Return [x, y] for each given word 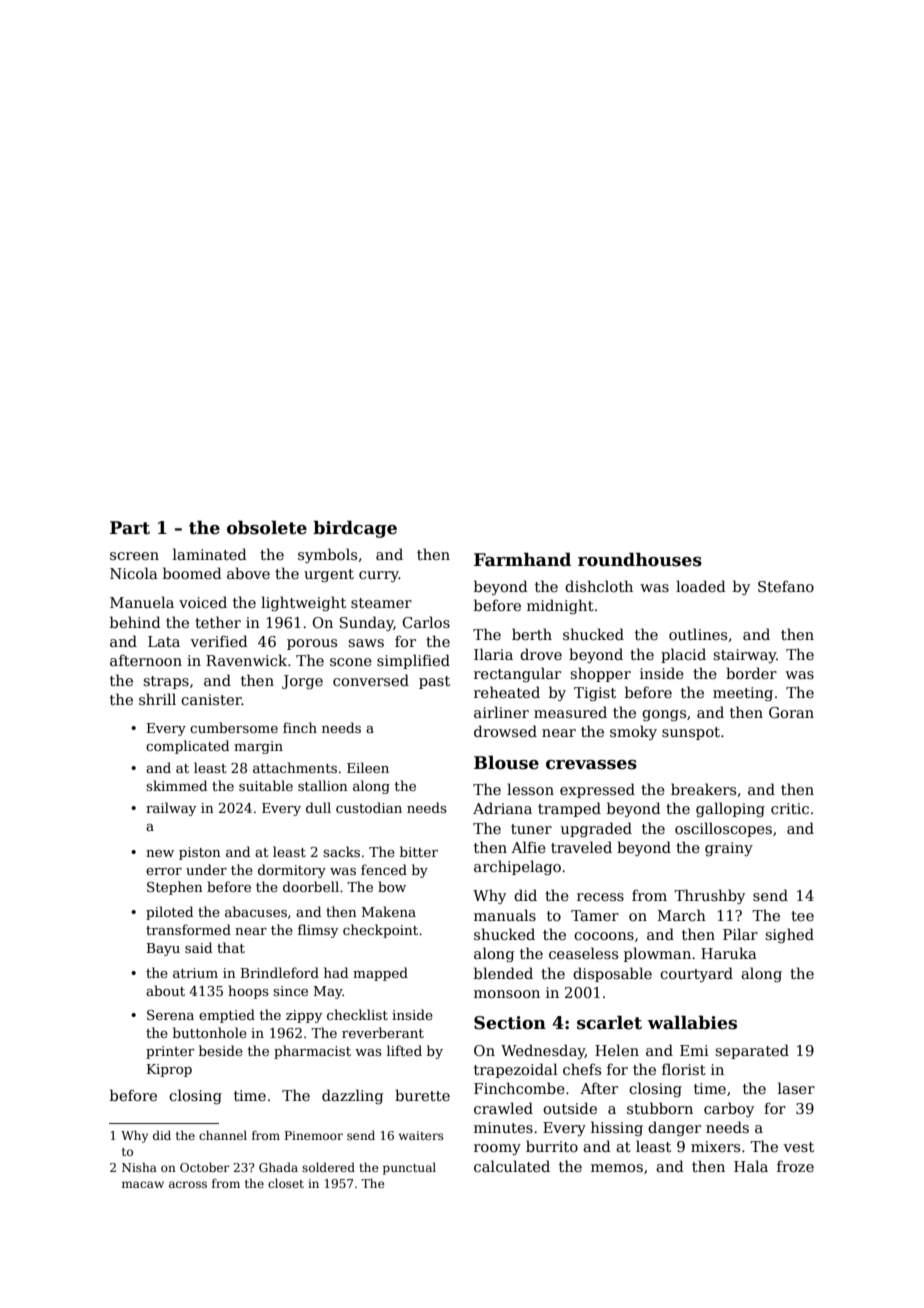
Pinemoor [314, 1135]
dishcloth [599, 586]
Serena [170, 1015]
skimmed [176, 785]
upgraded [596, 829]
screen [134, 556]
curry [379, 576]
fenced [384, 869]
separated [752, 1051]
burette [422, 1095]
